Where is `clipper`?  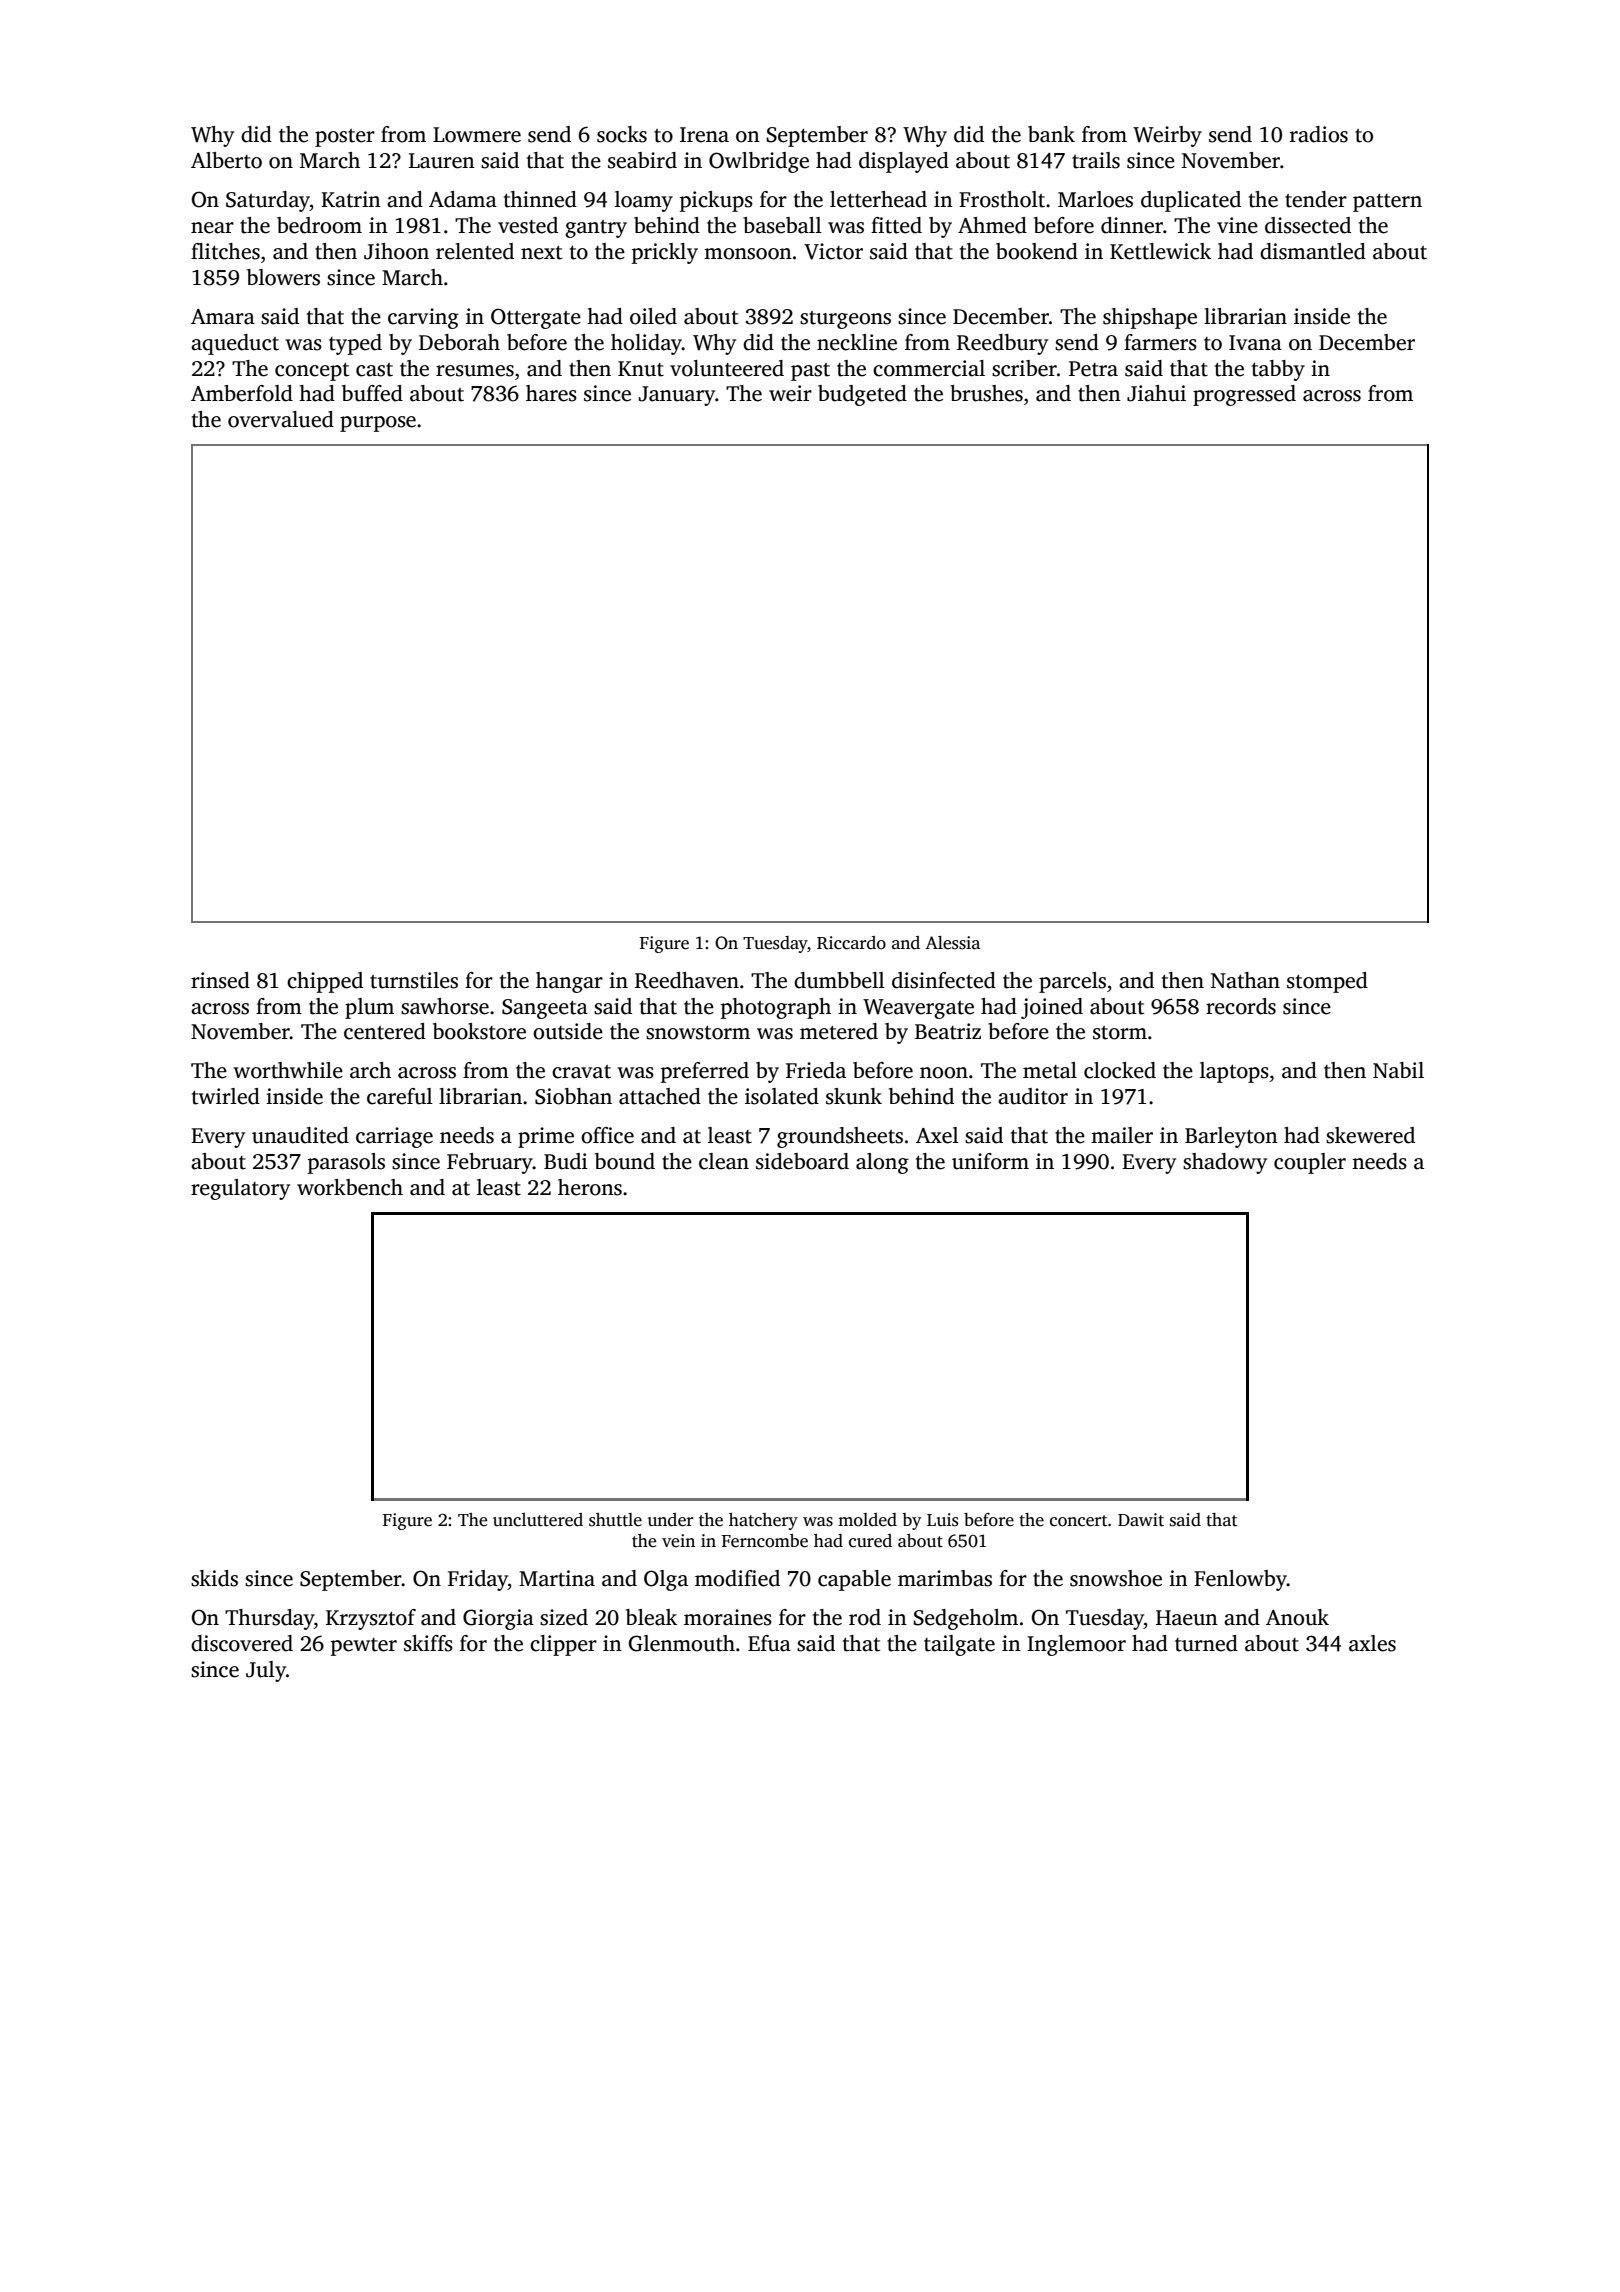 clipper is located at coordinates (563, 1645).
